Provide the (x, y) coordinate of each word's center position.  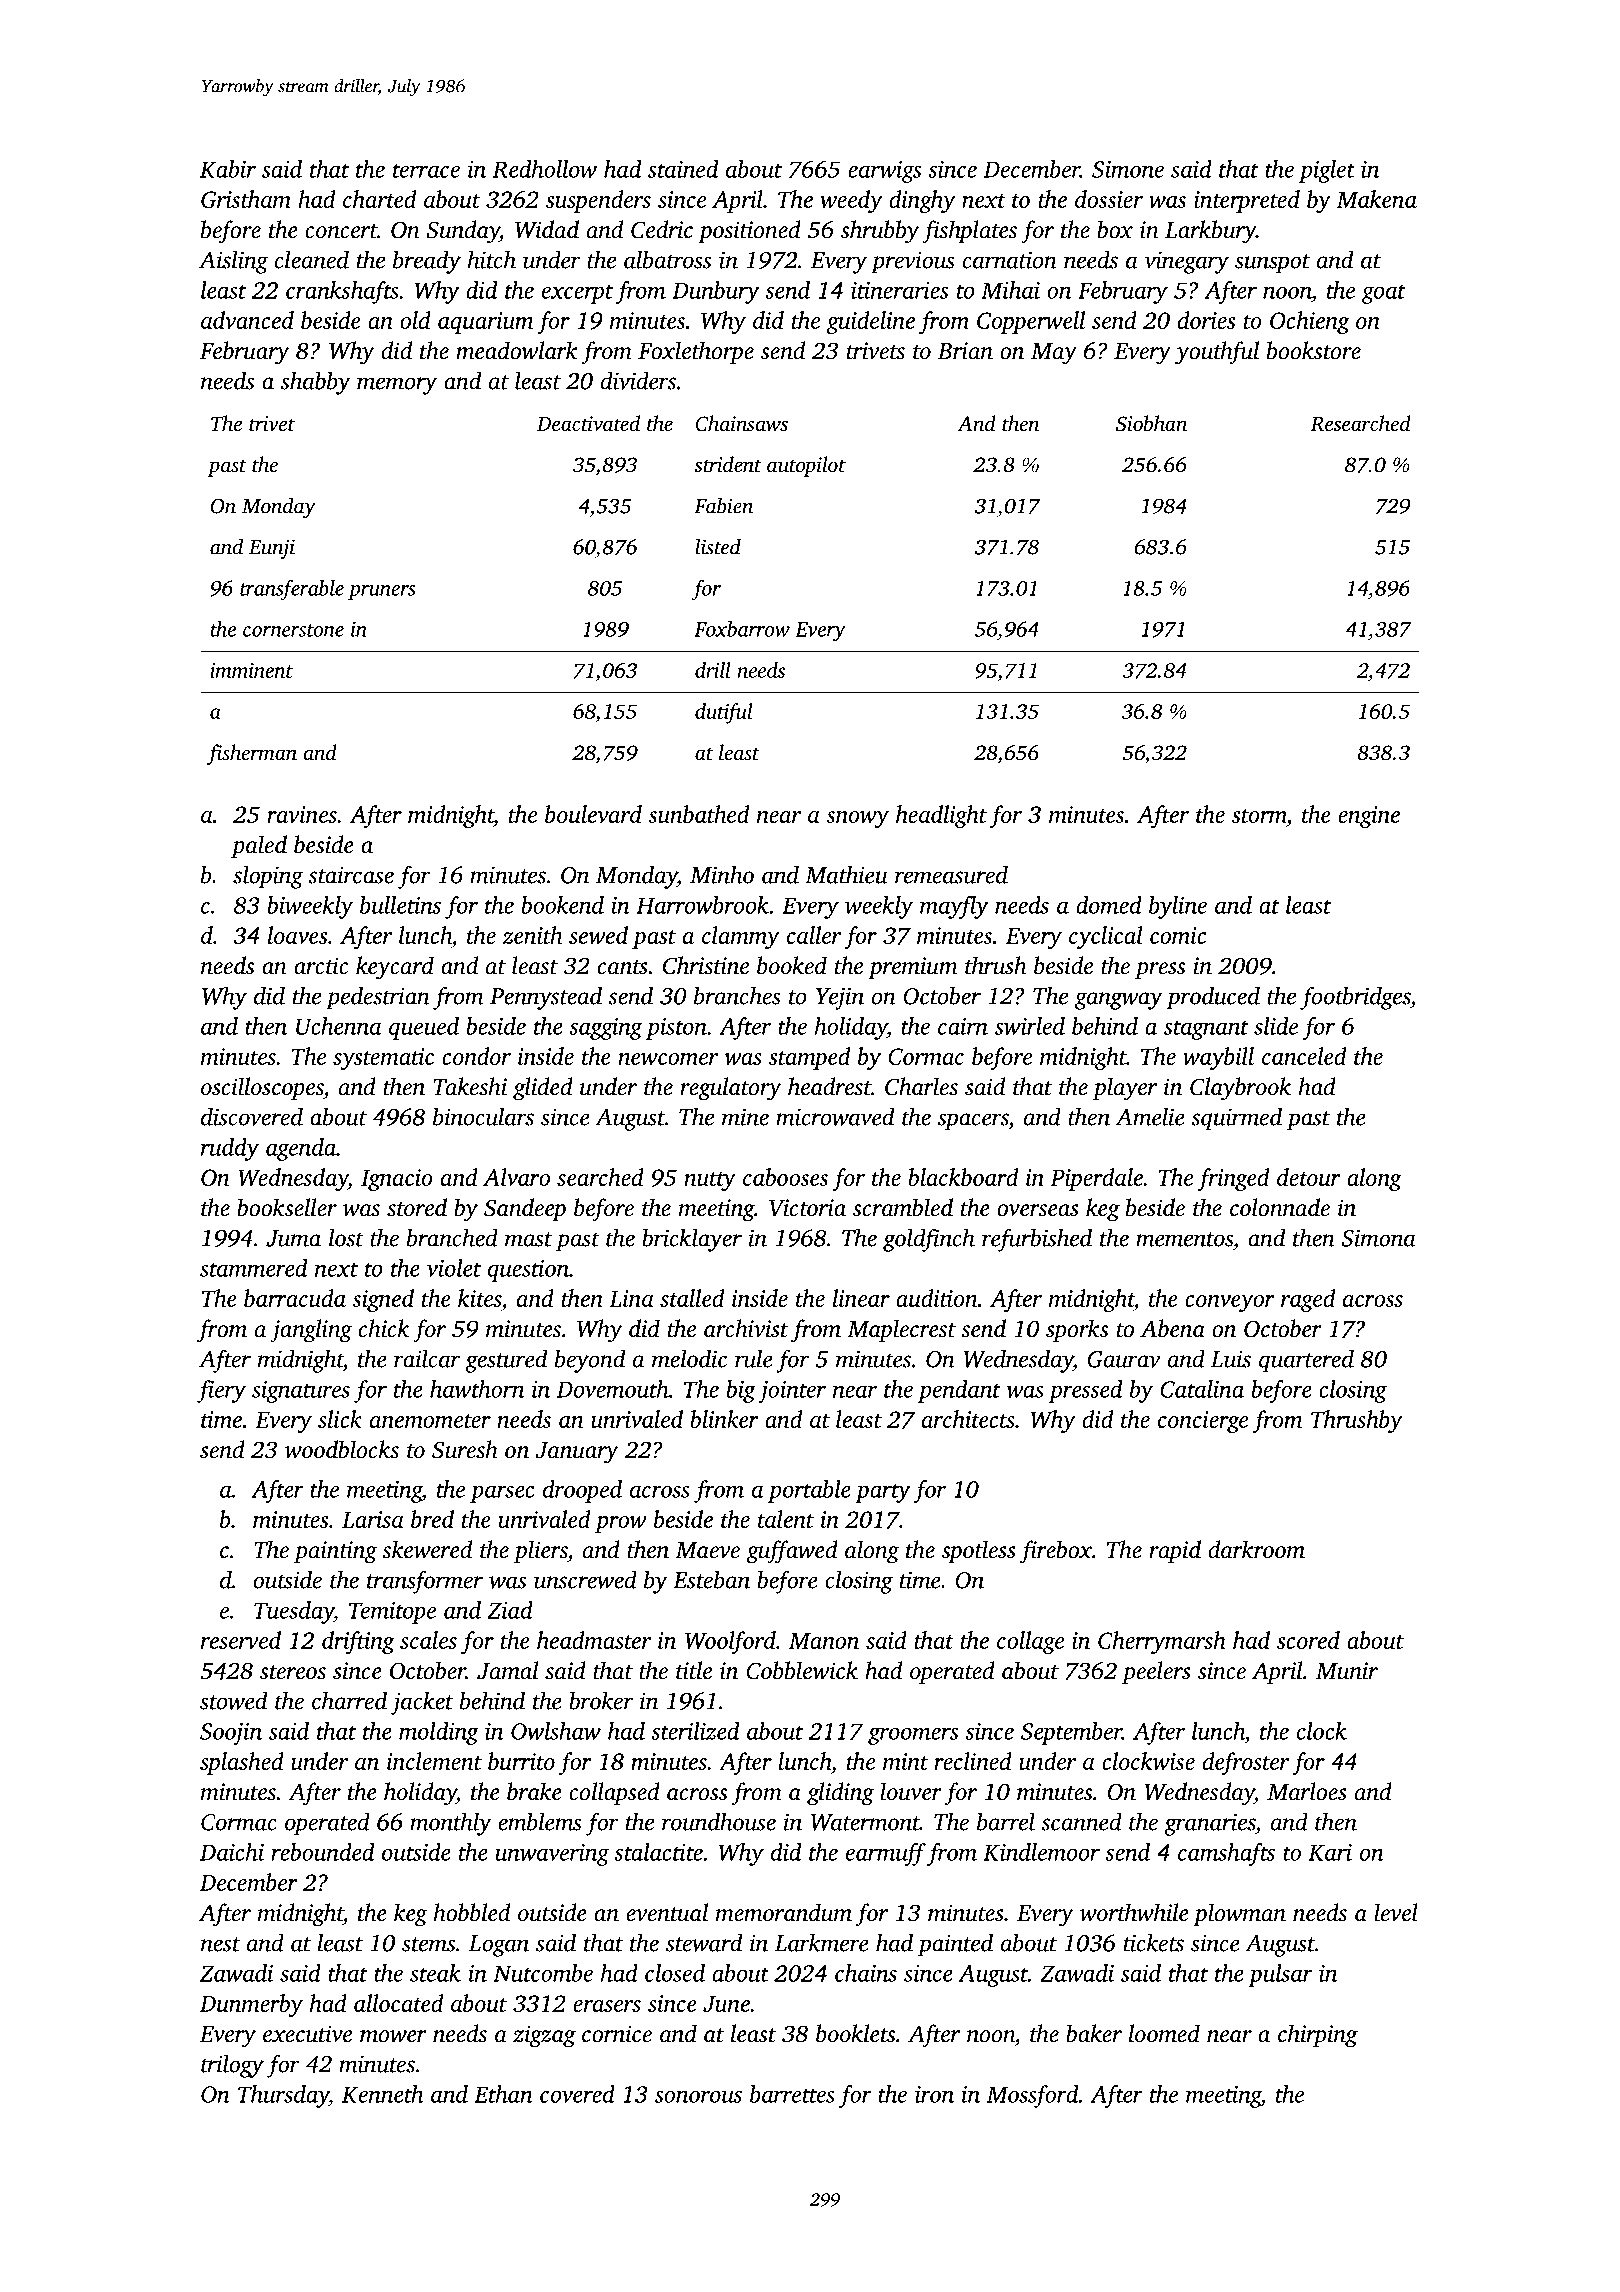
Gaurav (1123, 1359)
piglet (1327, 171)
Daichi (232, 1852)
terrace (426, 170)
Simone (1128, 169)
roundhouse (719, 1821)
